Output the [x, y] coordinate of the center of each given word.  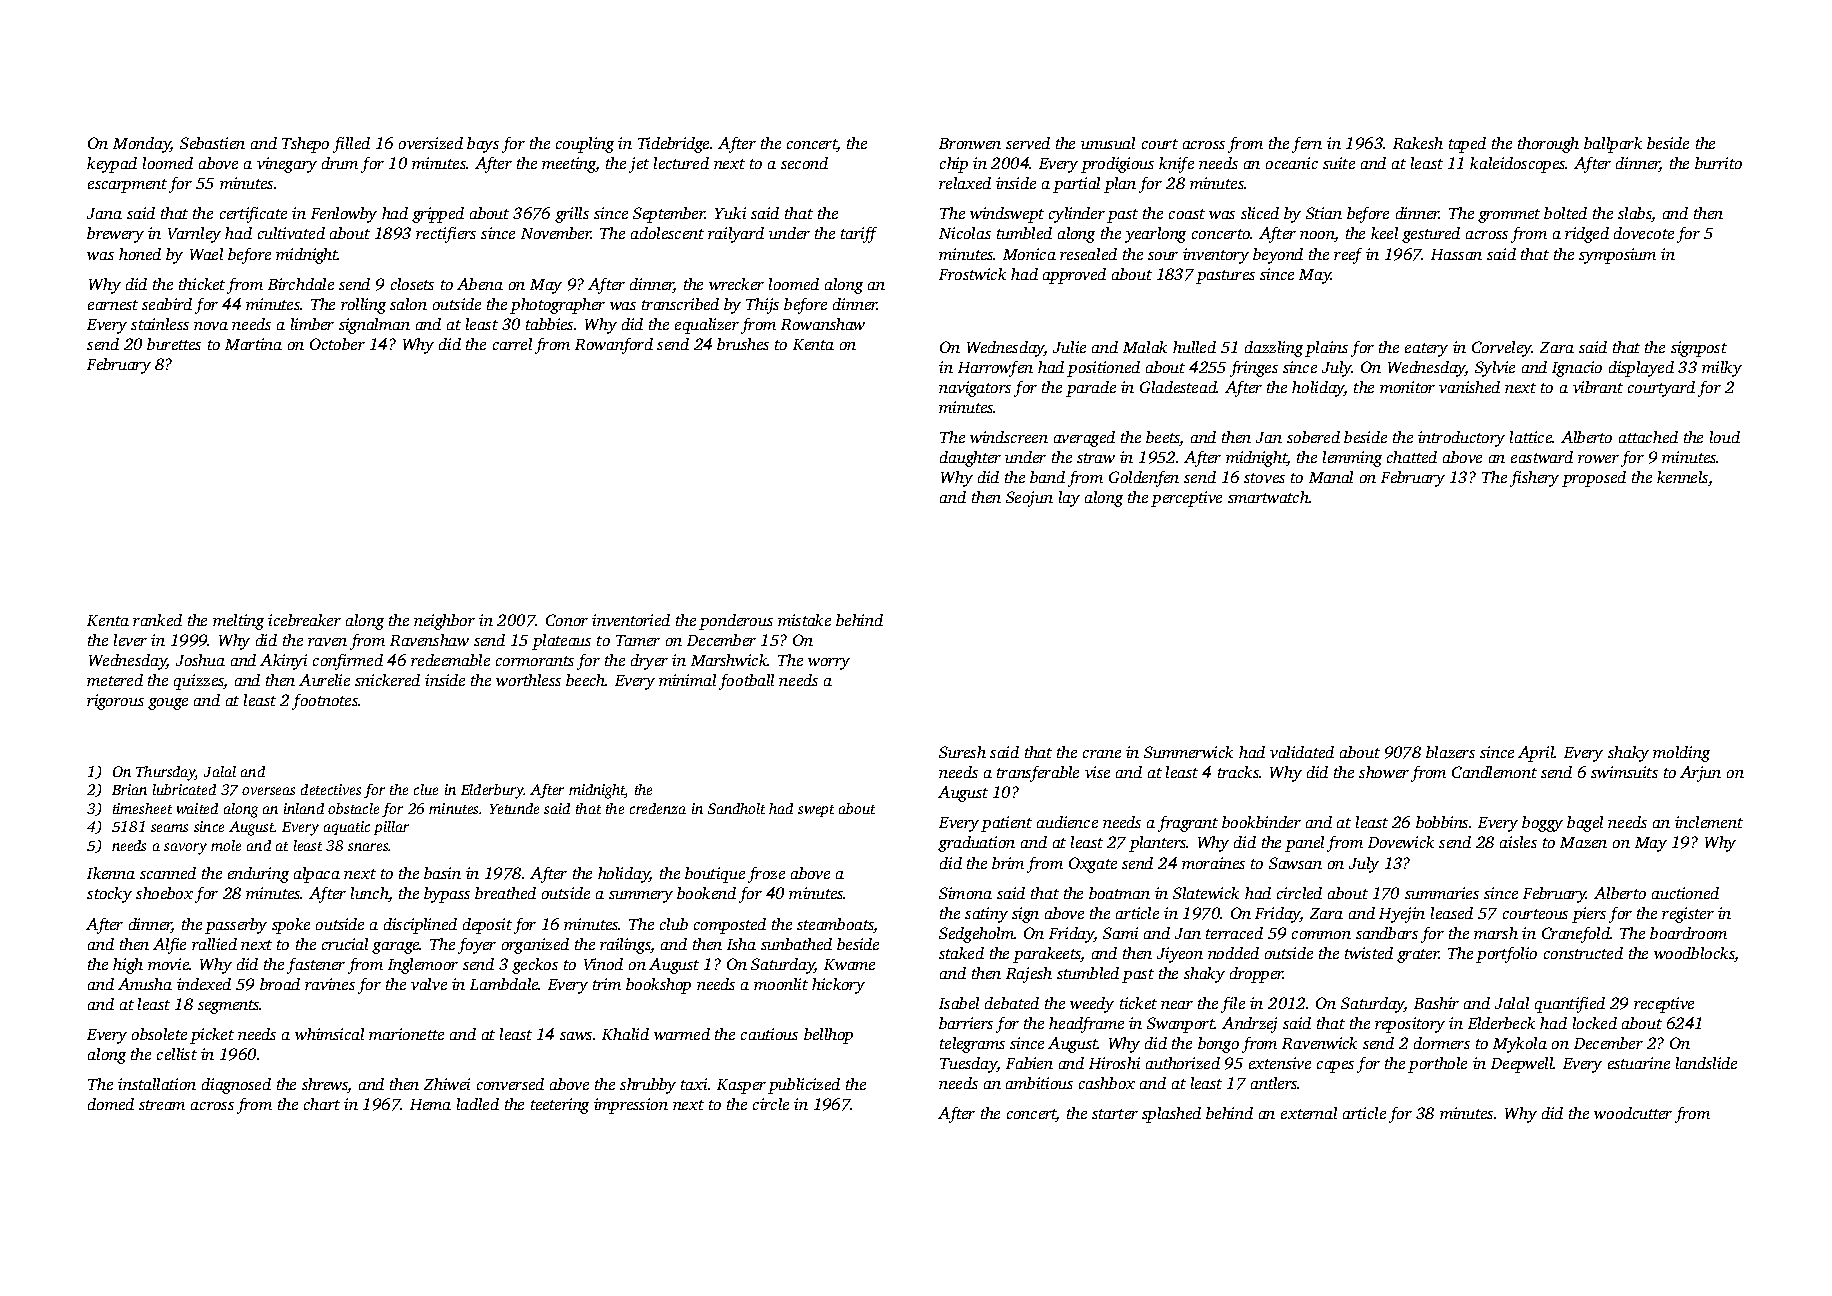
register [1688, 915]
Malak [1145, 347]
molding [1681, 754]
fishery [1534, 479]
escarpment [127, 186]
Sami [1120, 933]
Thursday [166, 773]
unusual [1108, 143]
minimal [687, 680]
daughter [970, 459]
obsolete [159, 1034]
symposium [1617, 256]
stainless [160, 324]
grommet [1509, 216]
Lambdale [504, 984]
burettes [174, 344]
